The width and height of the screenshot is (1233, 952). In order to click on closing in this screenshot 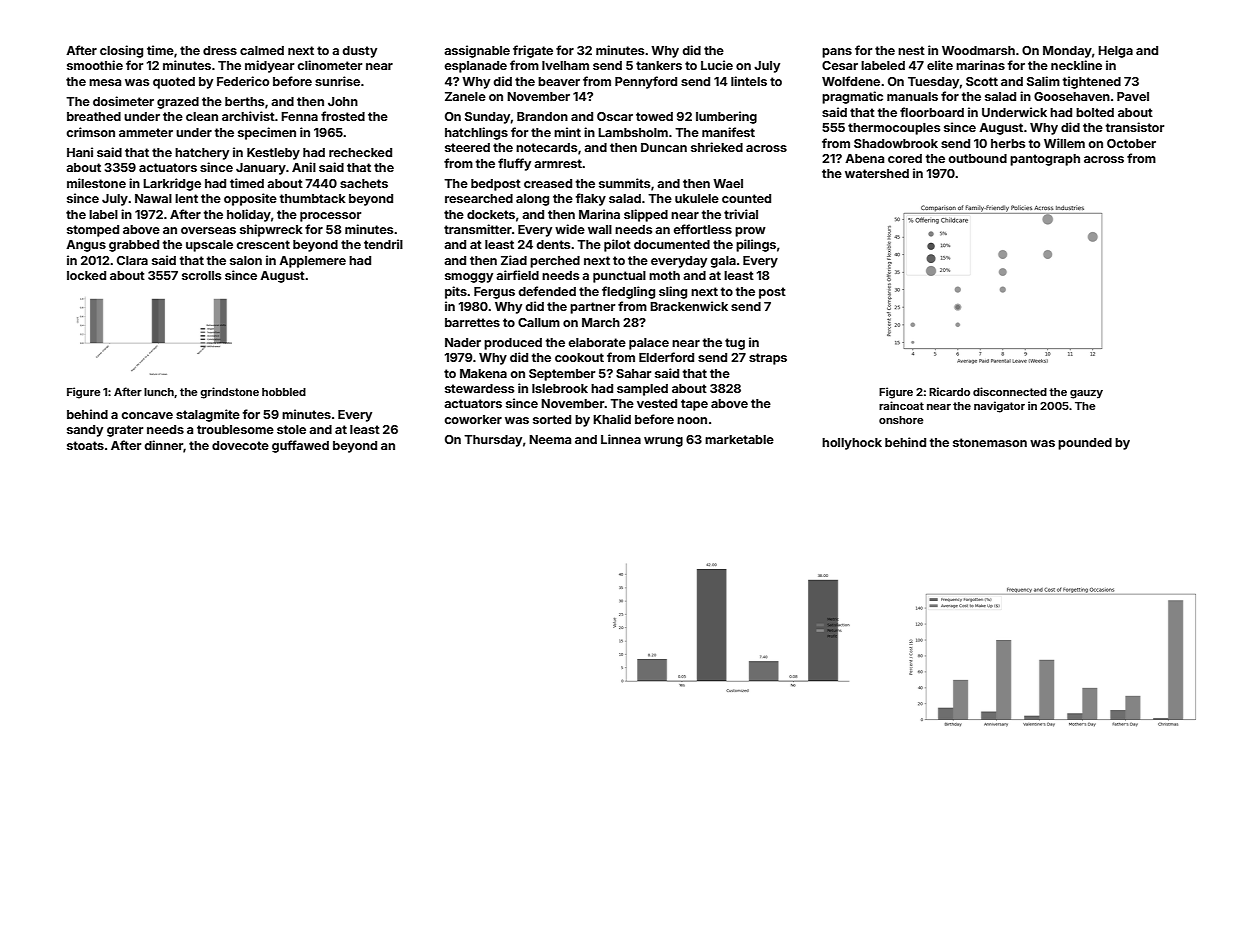, I will do `click(121, 51)`.
